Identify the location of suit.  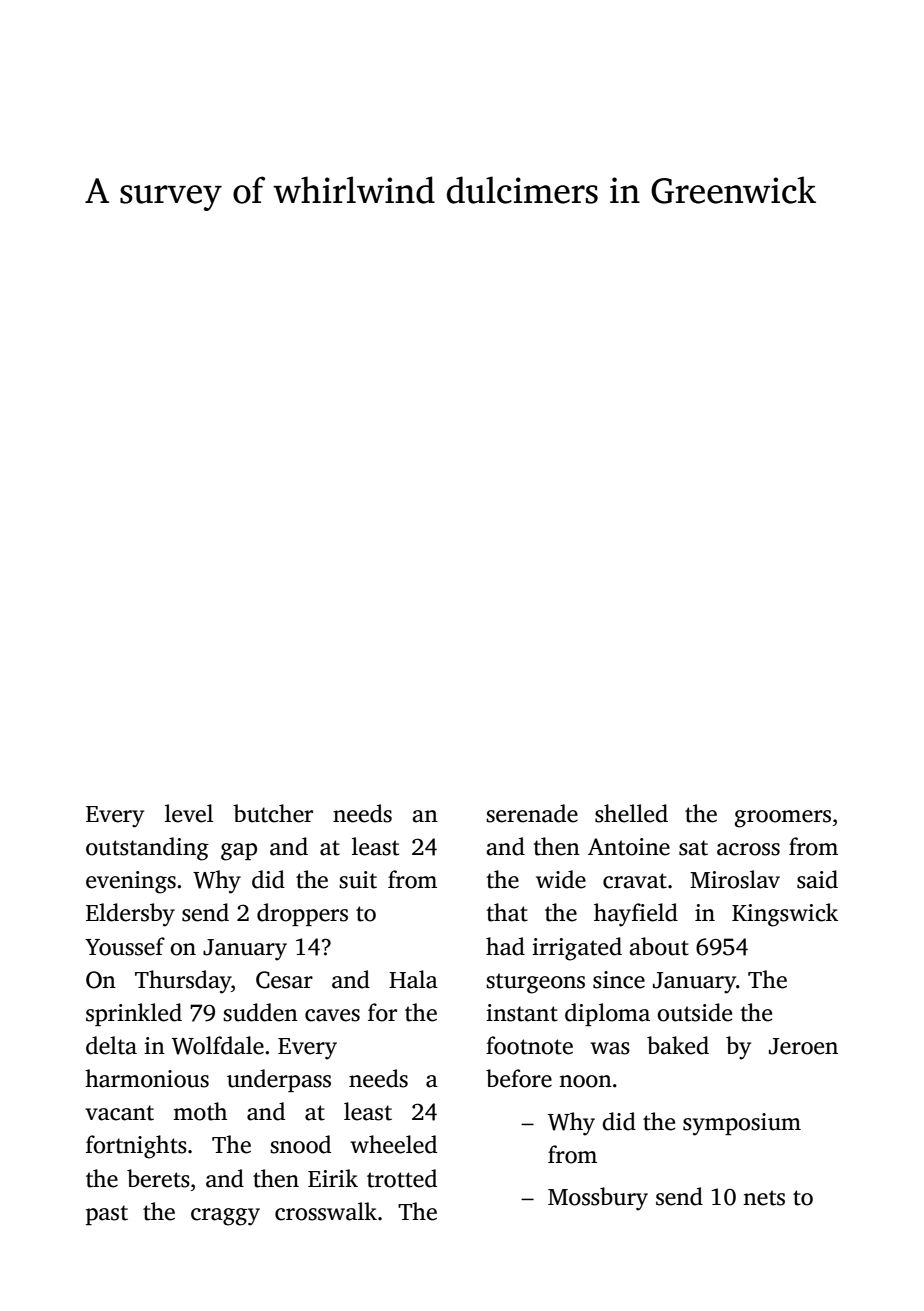
(358, 880).
